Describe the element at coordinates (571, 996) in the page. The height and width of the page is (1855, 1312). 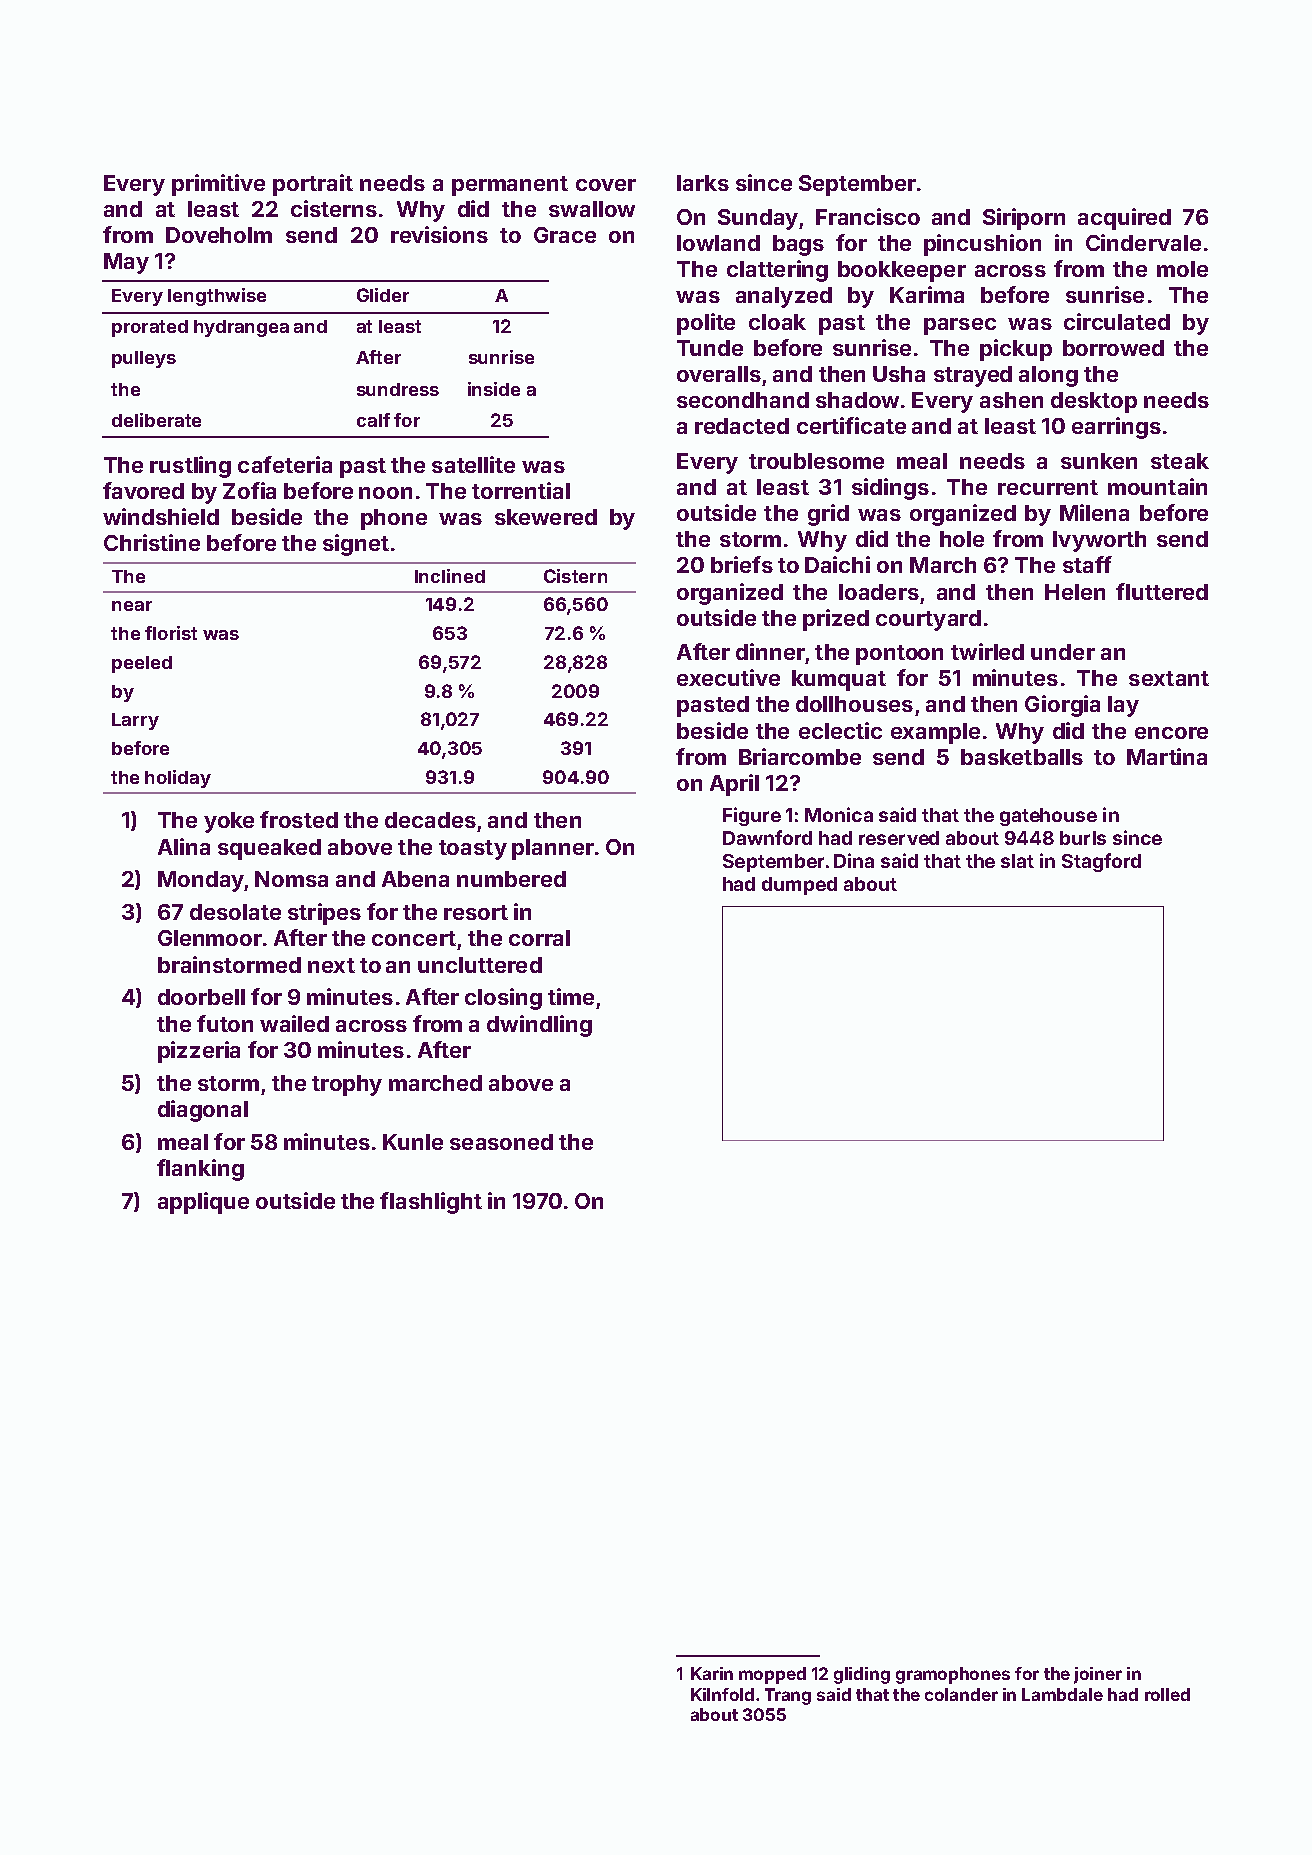
I see `time` at that location.
